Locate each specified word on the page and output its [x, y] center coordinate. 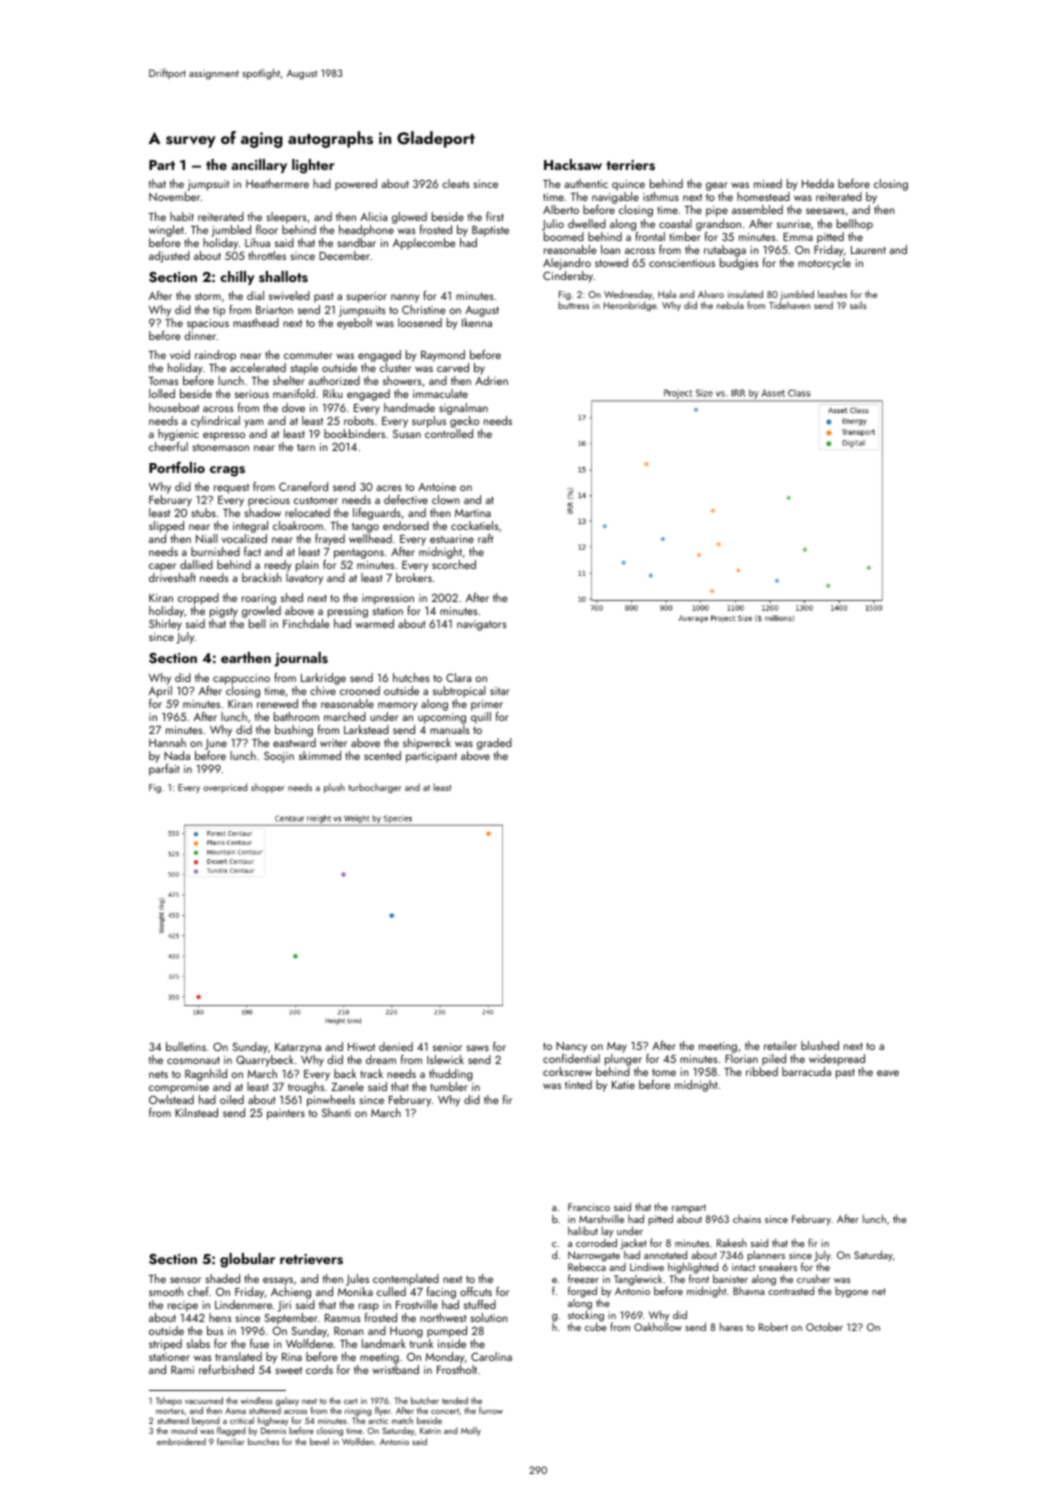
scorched [454, 564]
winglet [166, 231]
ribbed [762, 1071]
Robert [773, 1327]
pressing [348, 612]
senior [447, 1047]
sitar [500, 691]
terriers [630, 165]
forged [582, 1292]
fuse [259, 1343]
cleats [456, 183]
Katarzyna [298, 1048]
